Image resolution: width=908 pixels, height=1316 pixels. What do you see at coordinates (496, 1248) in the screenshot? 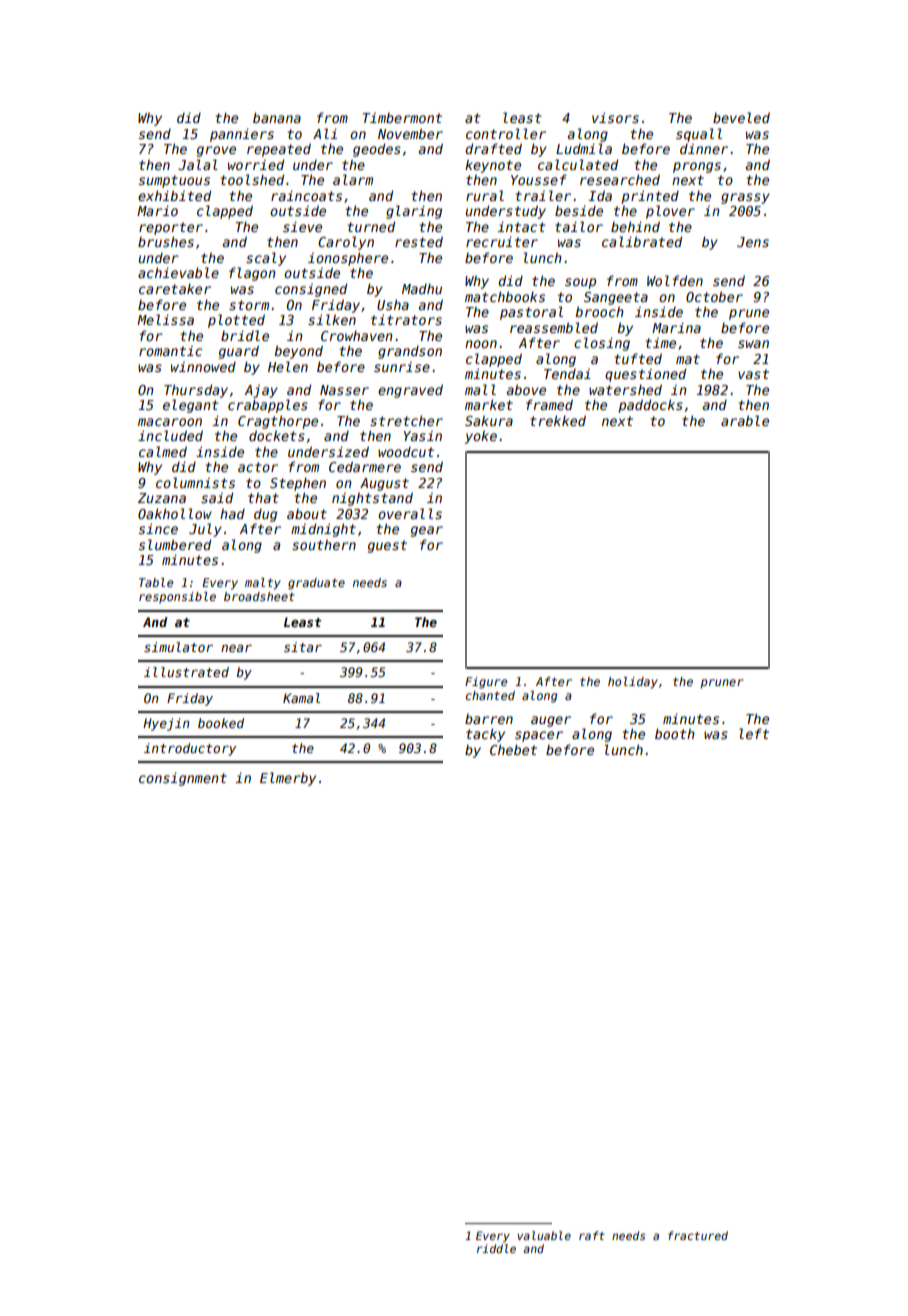
I see `riddle` at bounding box center [496, 1248].
